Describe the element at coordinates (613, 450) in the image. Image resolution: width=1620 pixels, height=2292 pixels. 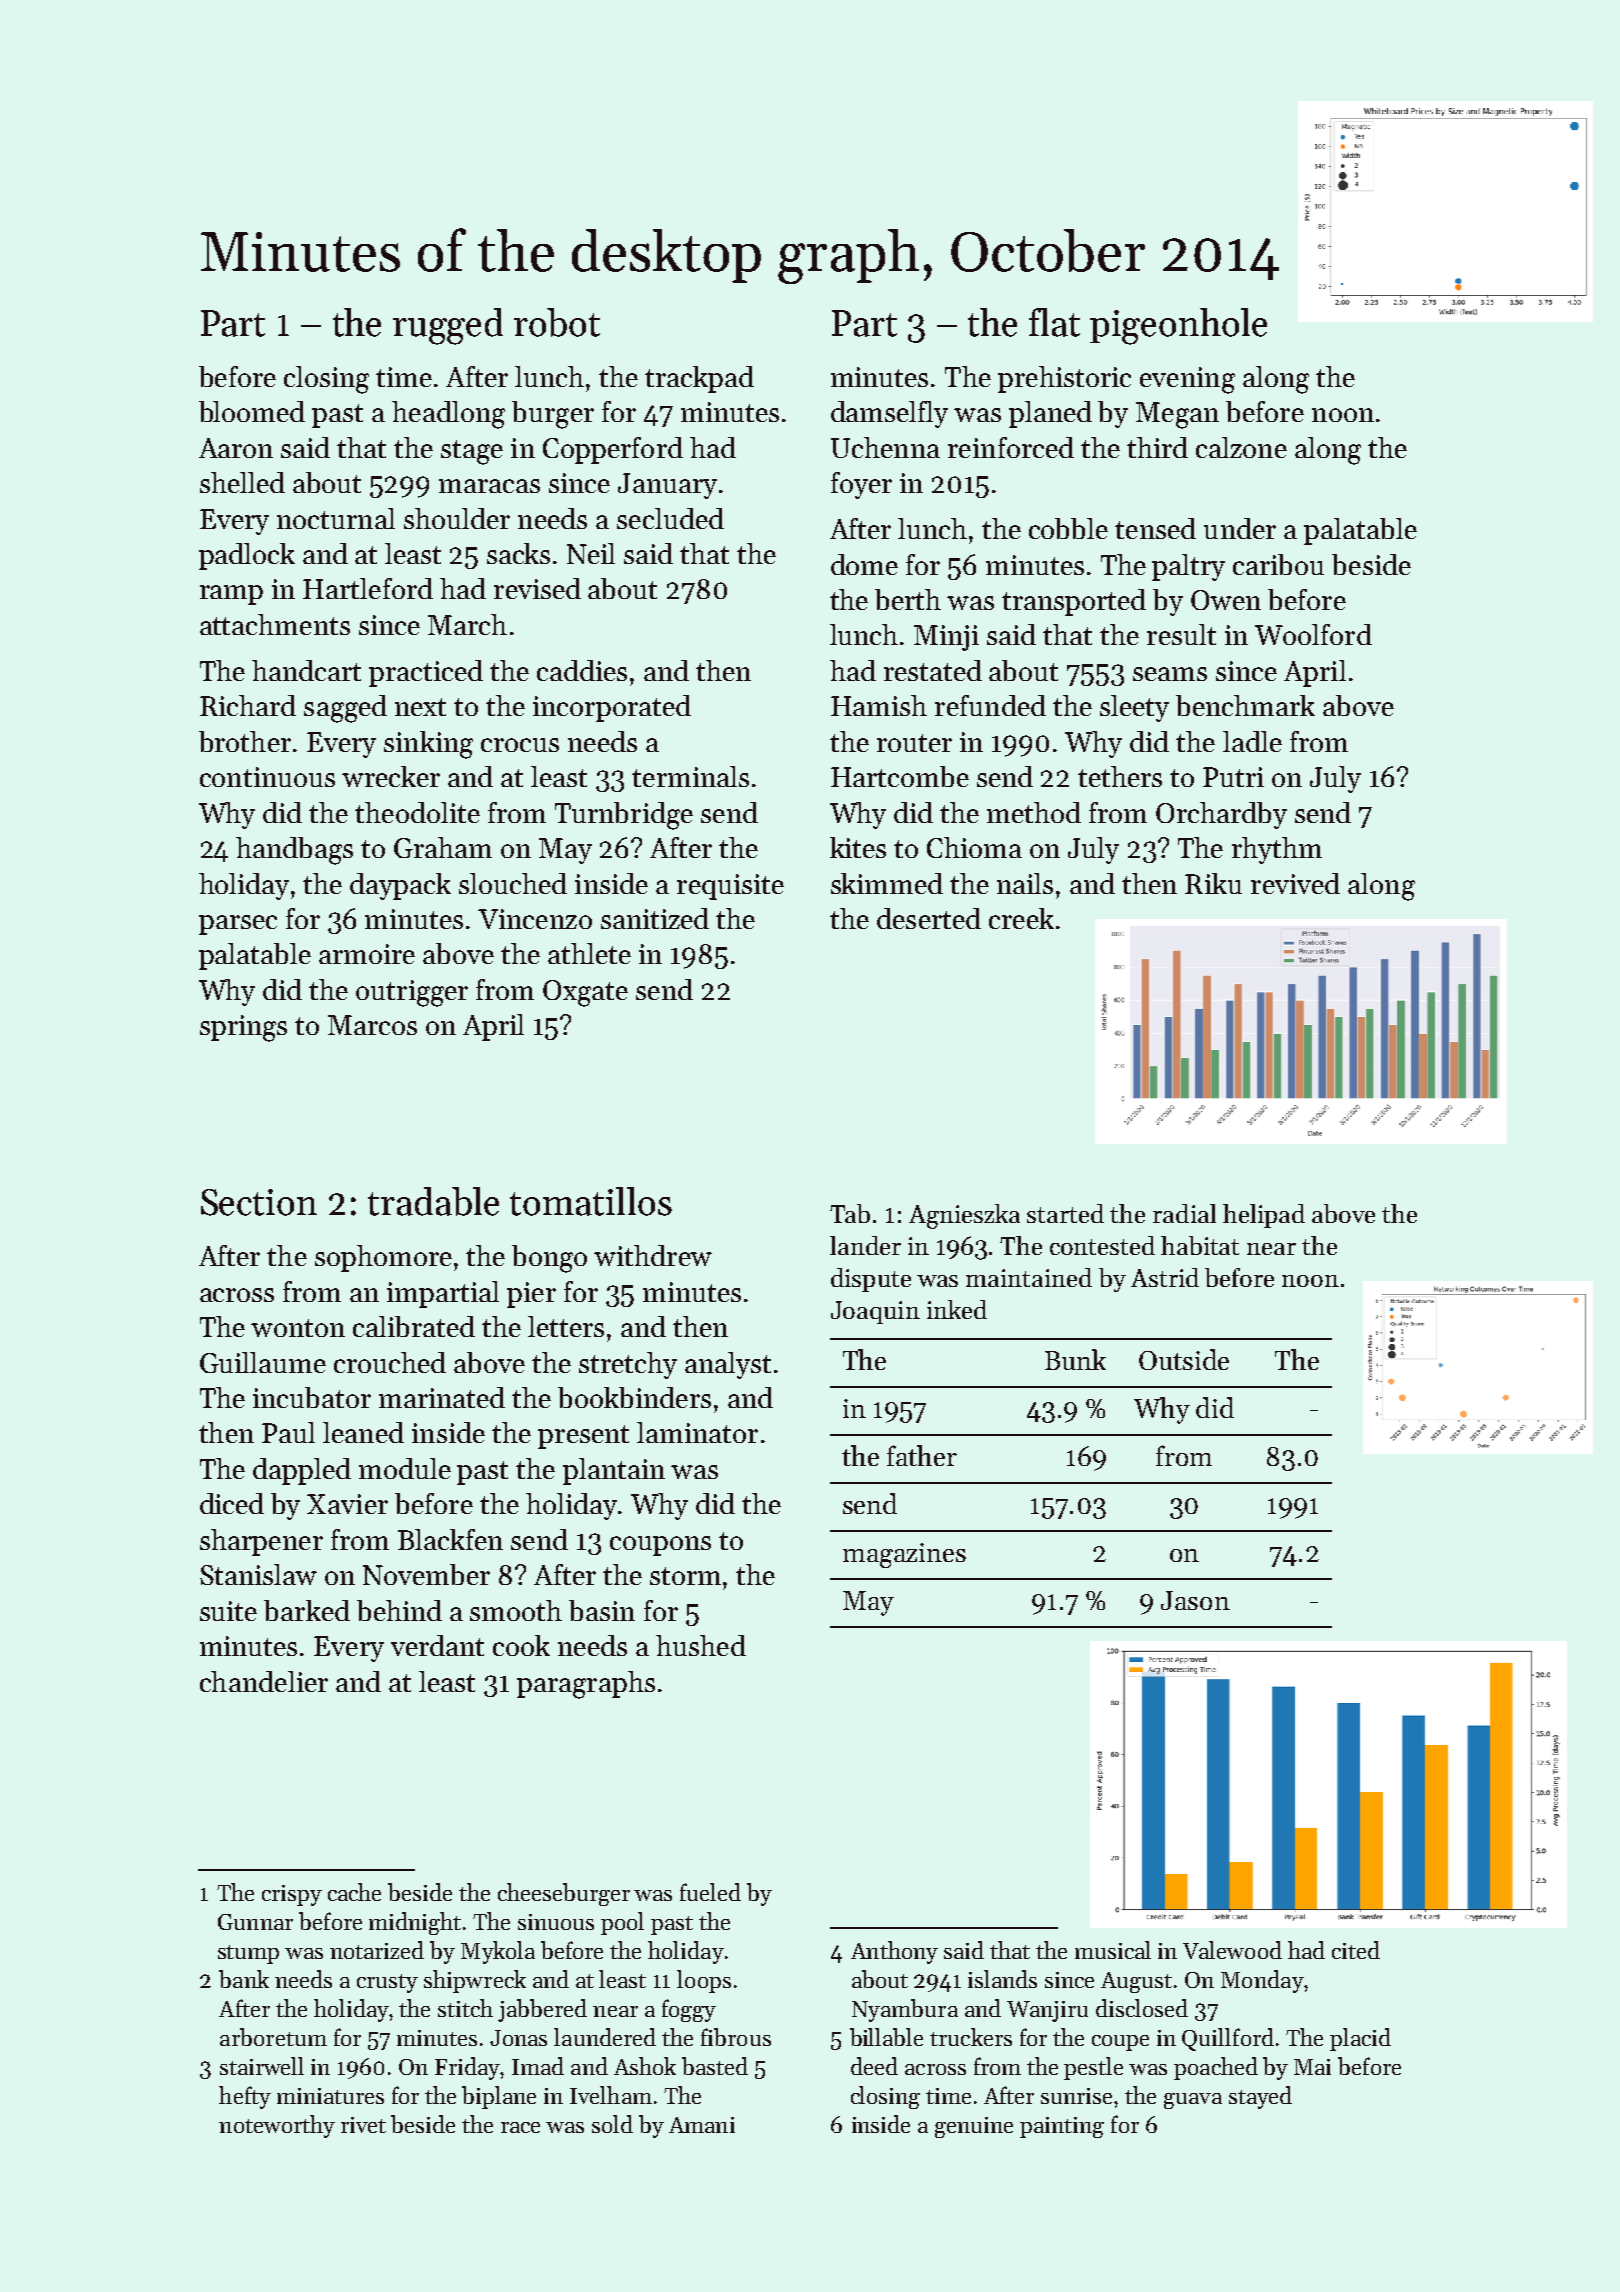
I see `Copperford` at that location.
